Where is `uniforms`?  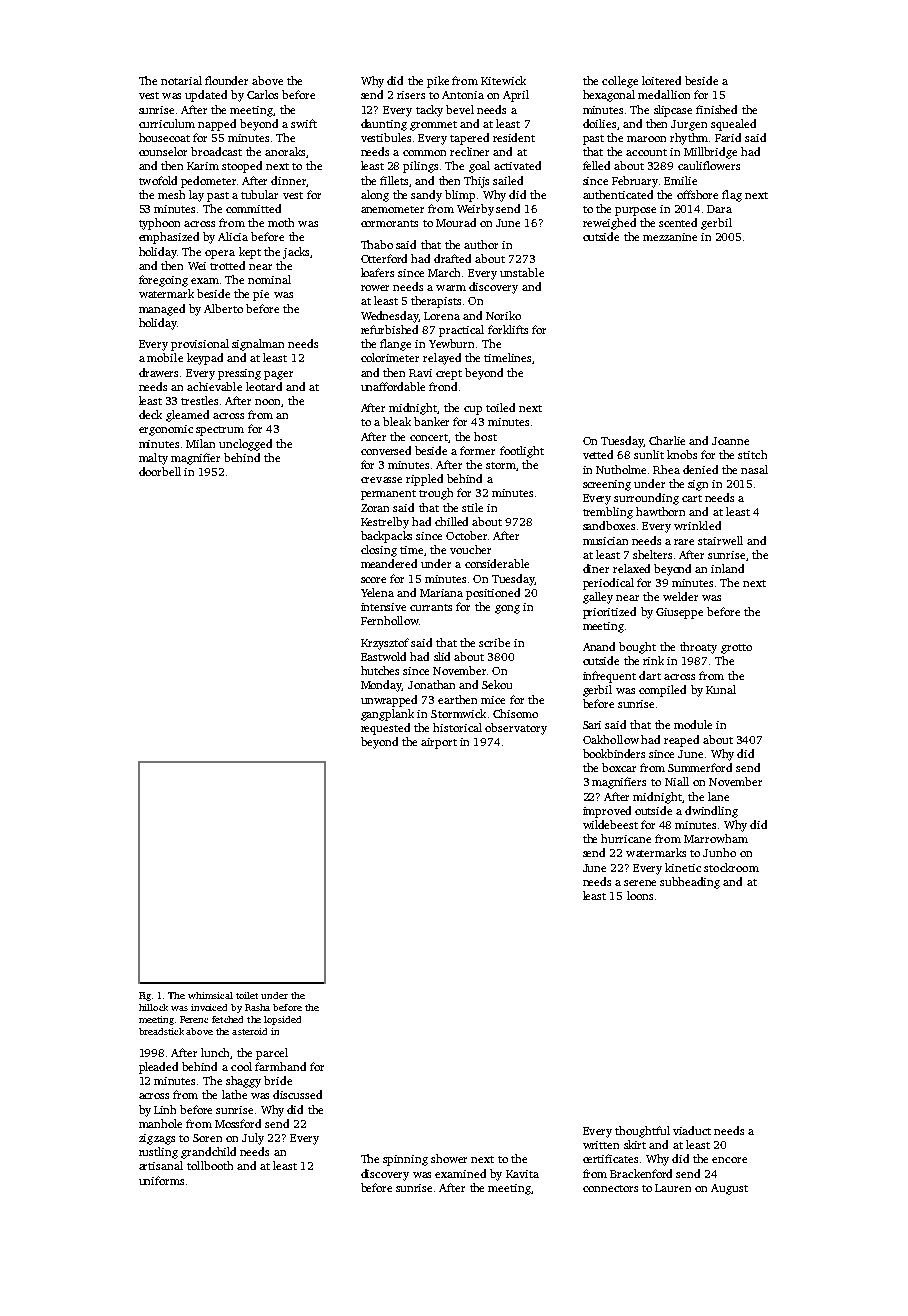 uniforms is located at coordinates (161, 1180).
